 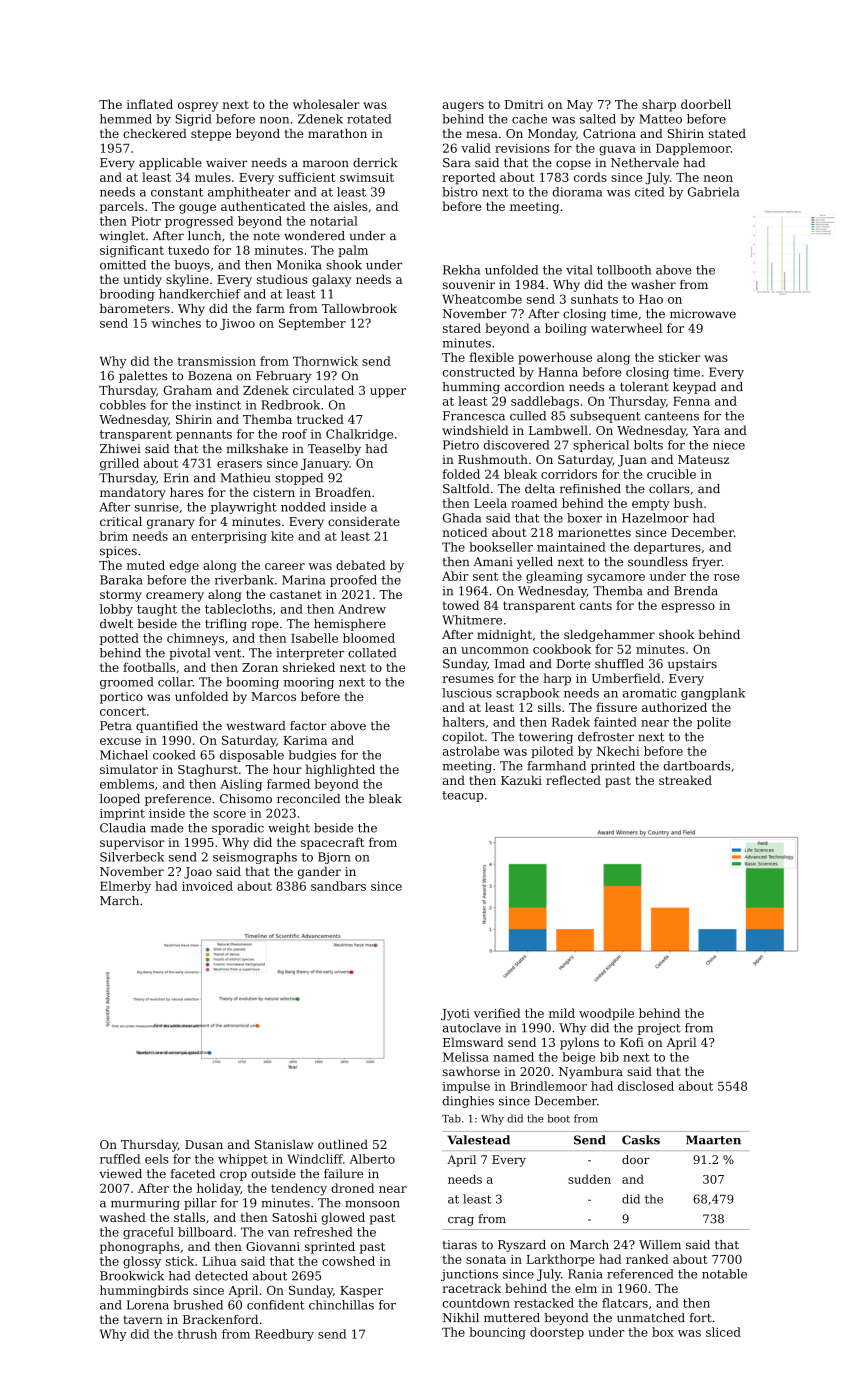 I want to click on instinct, so click(x=218, y=405).
